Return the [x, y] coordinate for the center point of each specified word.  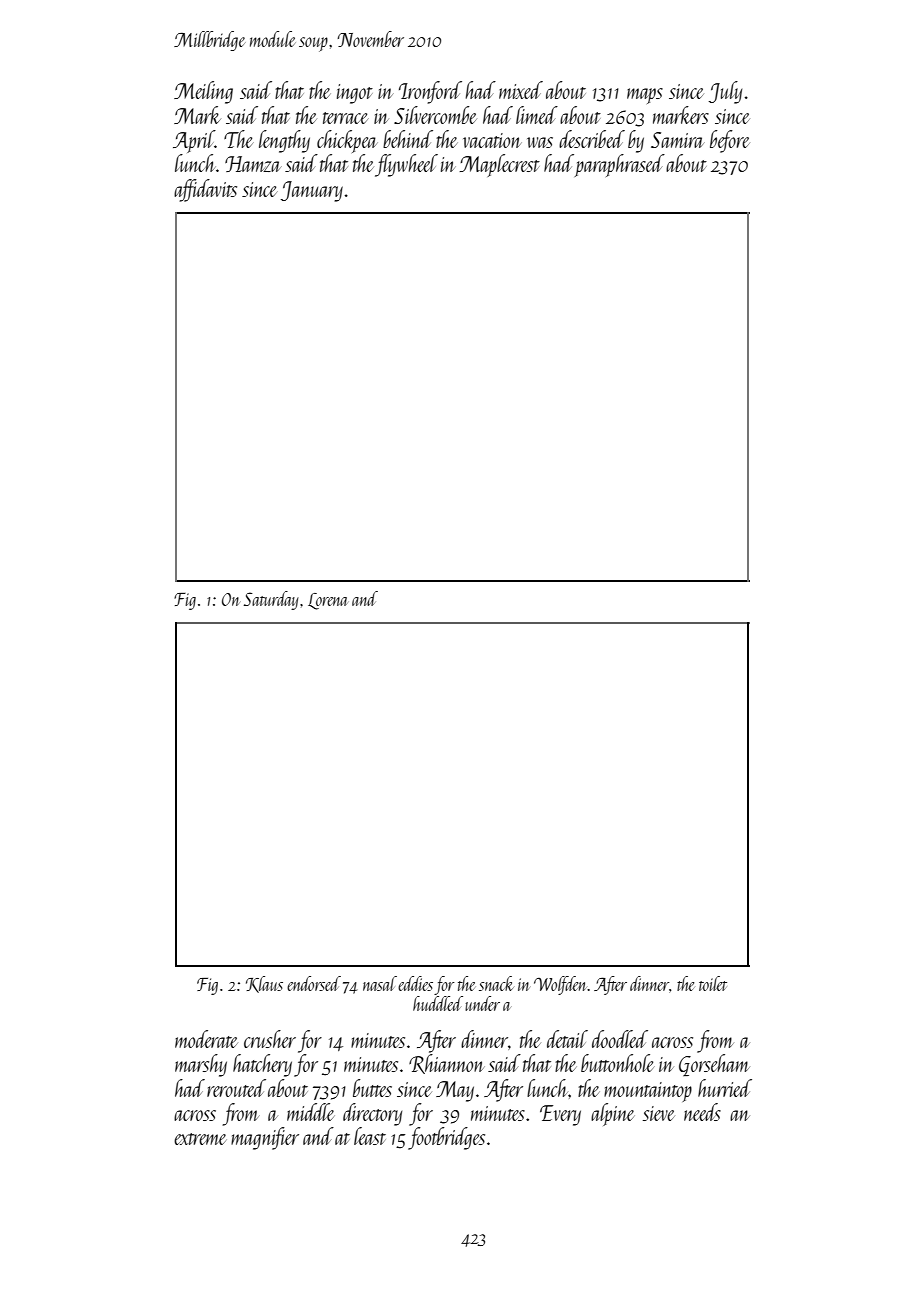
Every [560, 1115]
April [194, 141]
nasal [380, 983]
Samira [678, 140]
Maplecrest [499, 165]
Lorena [328, 601]
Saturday [271, 600]
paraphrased [620, 165]
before [730, 141]
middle [311, 1112]
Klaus [264, 984]
